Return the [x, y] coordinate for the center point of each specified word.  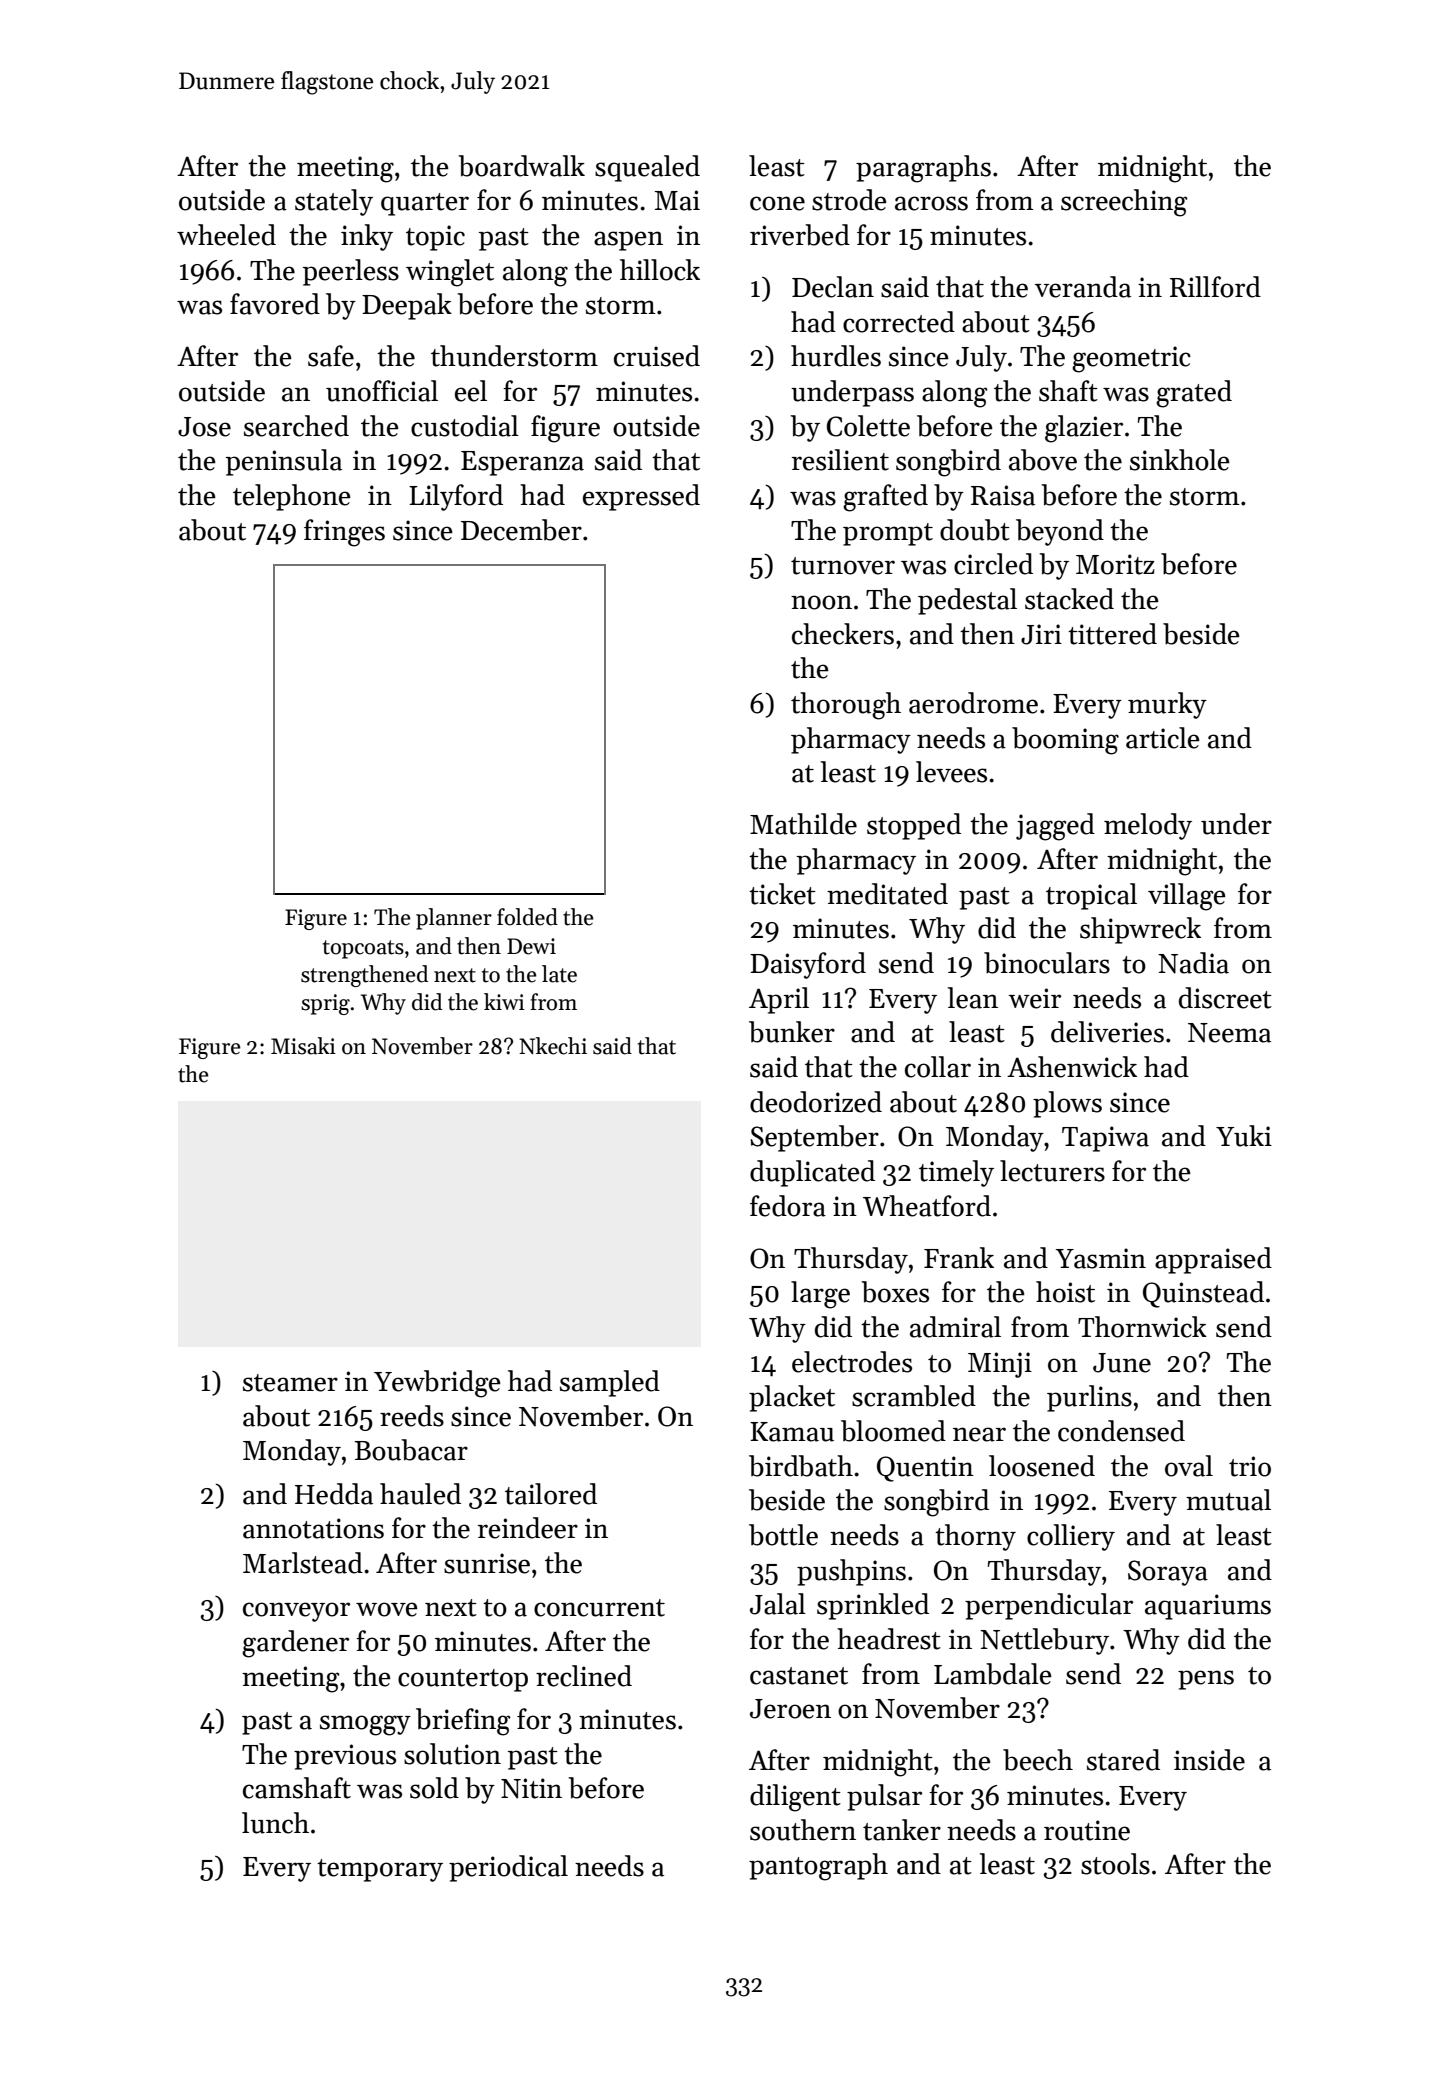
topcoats [363, 949]
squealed [647, 168]
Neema [1229, 1033]
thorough [846, 706]
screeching [1124, 203]
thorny [975, 1537]
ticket [782, 894]
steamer [290, 1383]
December [521, 530]
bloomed [893, 1431]
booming [1065, 741]
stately [334, 202]
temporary [380, 1870]
